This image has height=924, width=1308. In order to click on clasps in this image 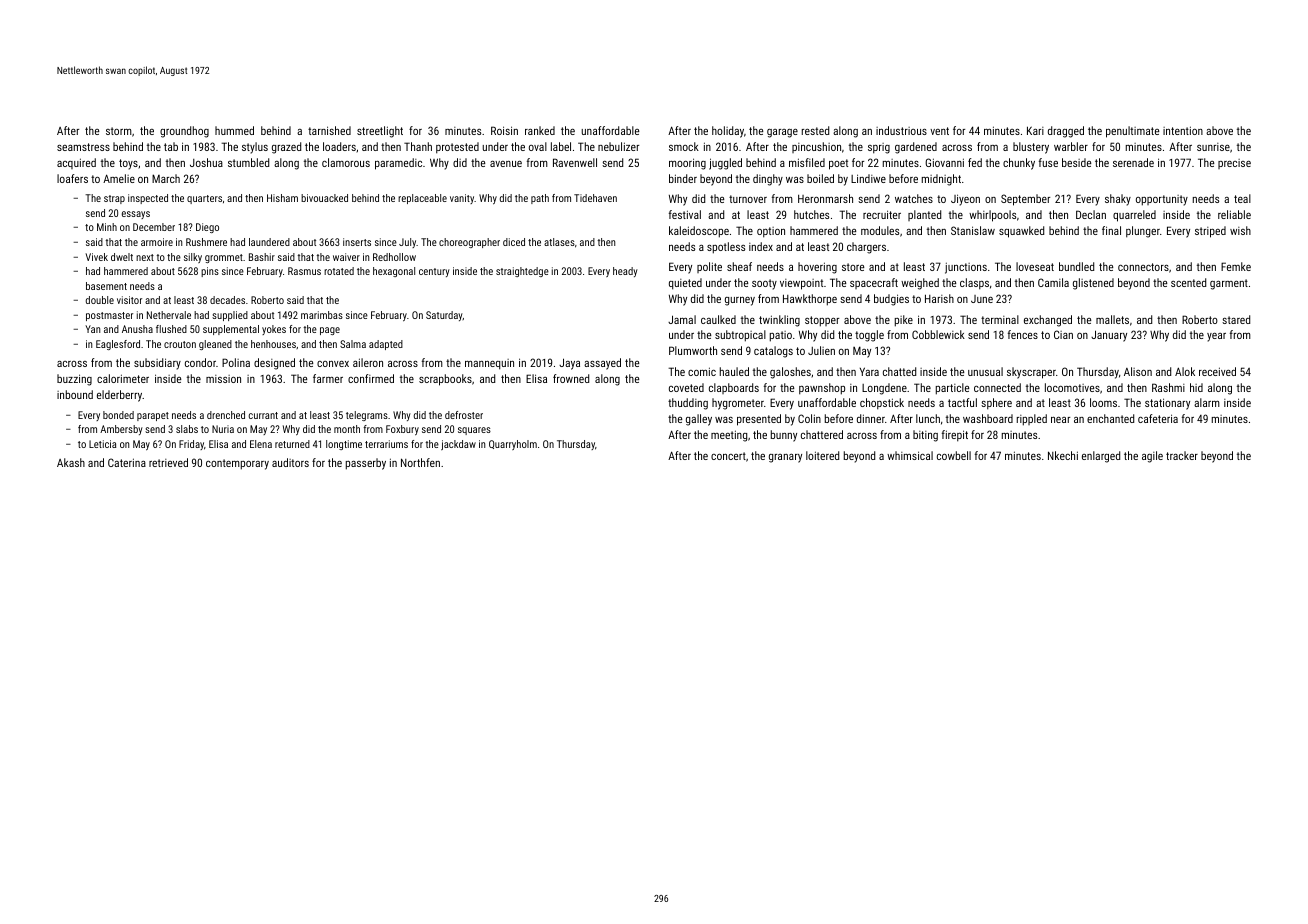, I will do `click(974, 284)`.
